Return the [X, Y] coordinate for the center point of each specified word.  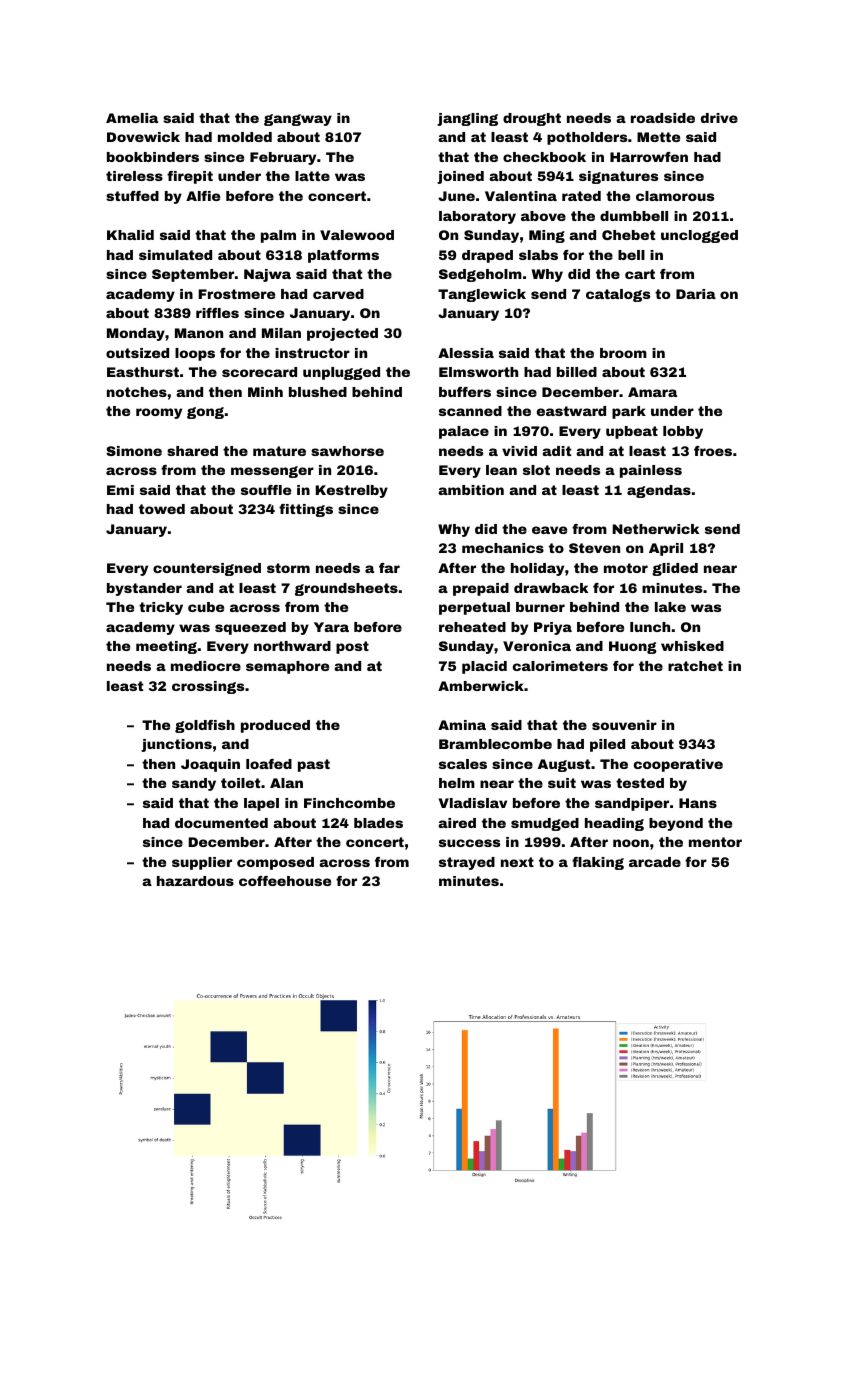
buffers [465, 392]
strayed [467, 863]
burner [540, 607]
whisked [692, 646]
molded [245, 137]
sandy [194, 784]
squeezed [250, 628]
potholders [587, 138]
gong [205, 413]
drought [532, 119]
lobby [683, 432]
